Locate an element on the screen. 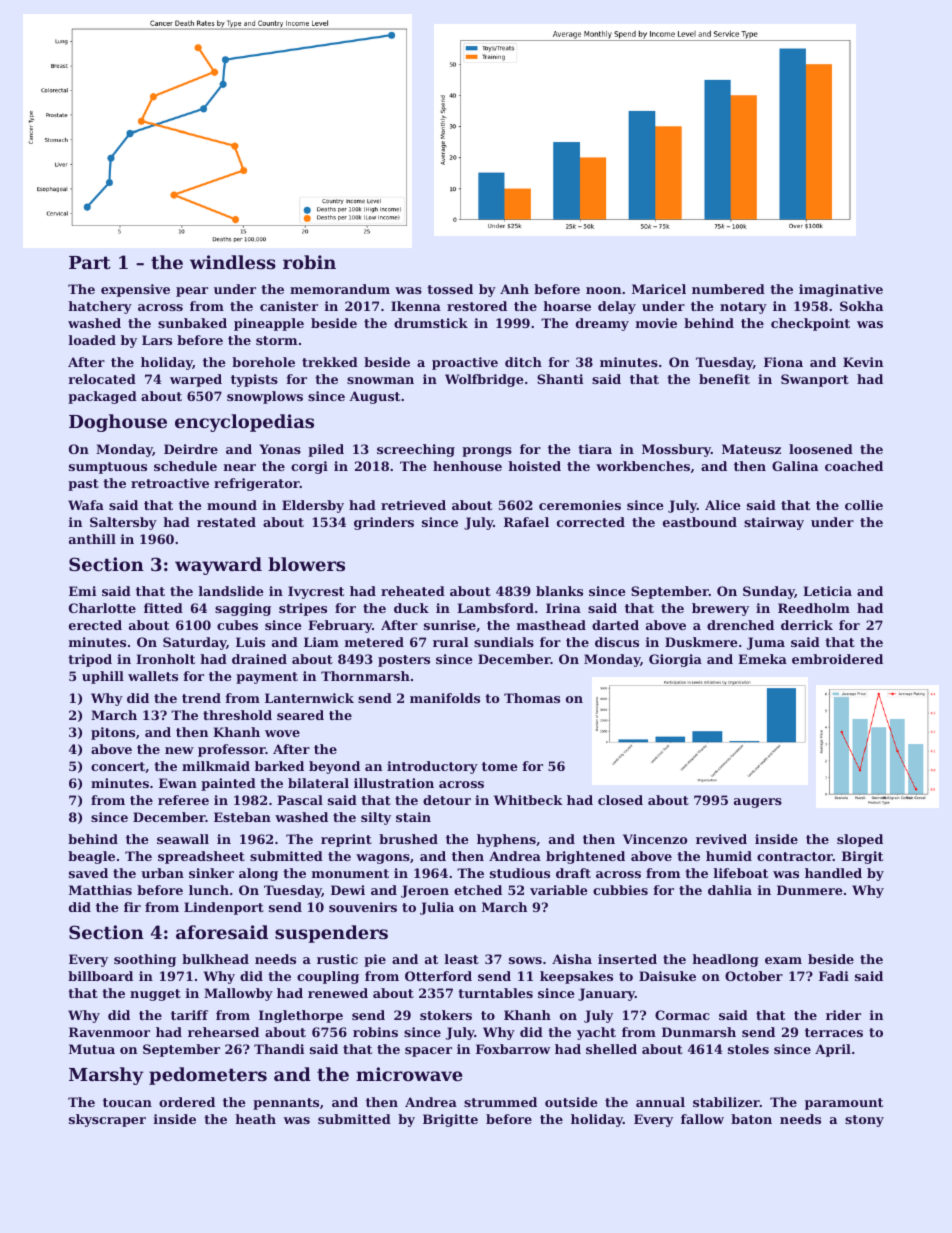 The width and height of the screenshot is (952, 1233). billboard is located at coordinates (100, 976).
